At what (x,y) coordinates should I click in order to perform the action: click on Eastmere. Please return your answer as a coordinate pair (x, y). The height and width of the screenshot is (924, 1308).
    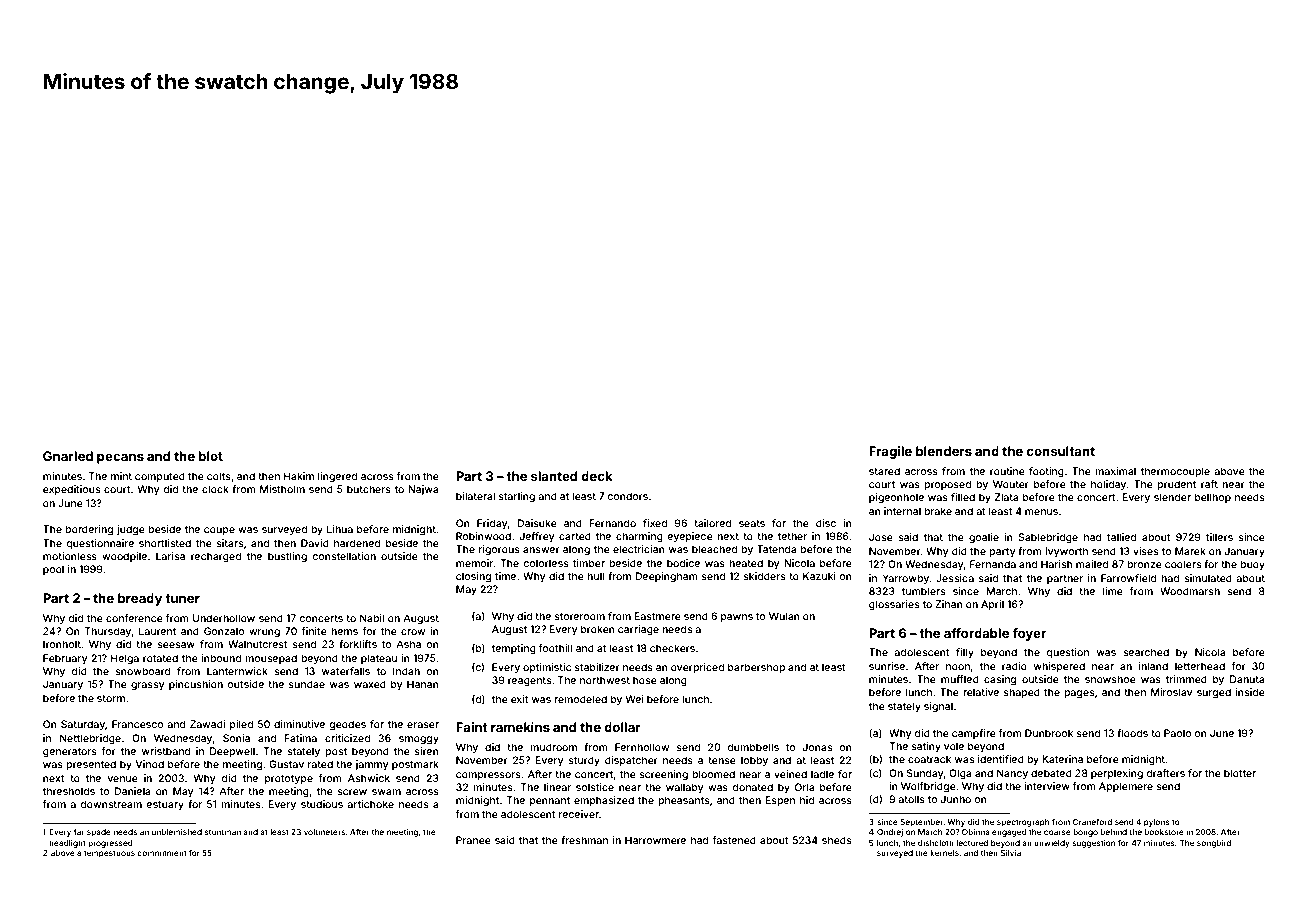
    Looking at the image, I should click on (658, 616).
